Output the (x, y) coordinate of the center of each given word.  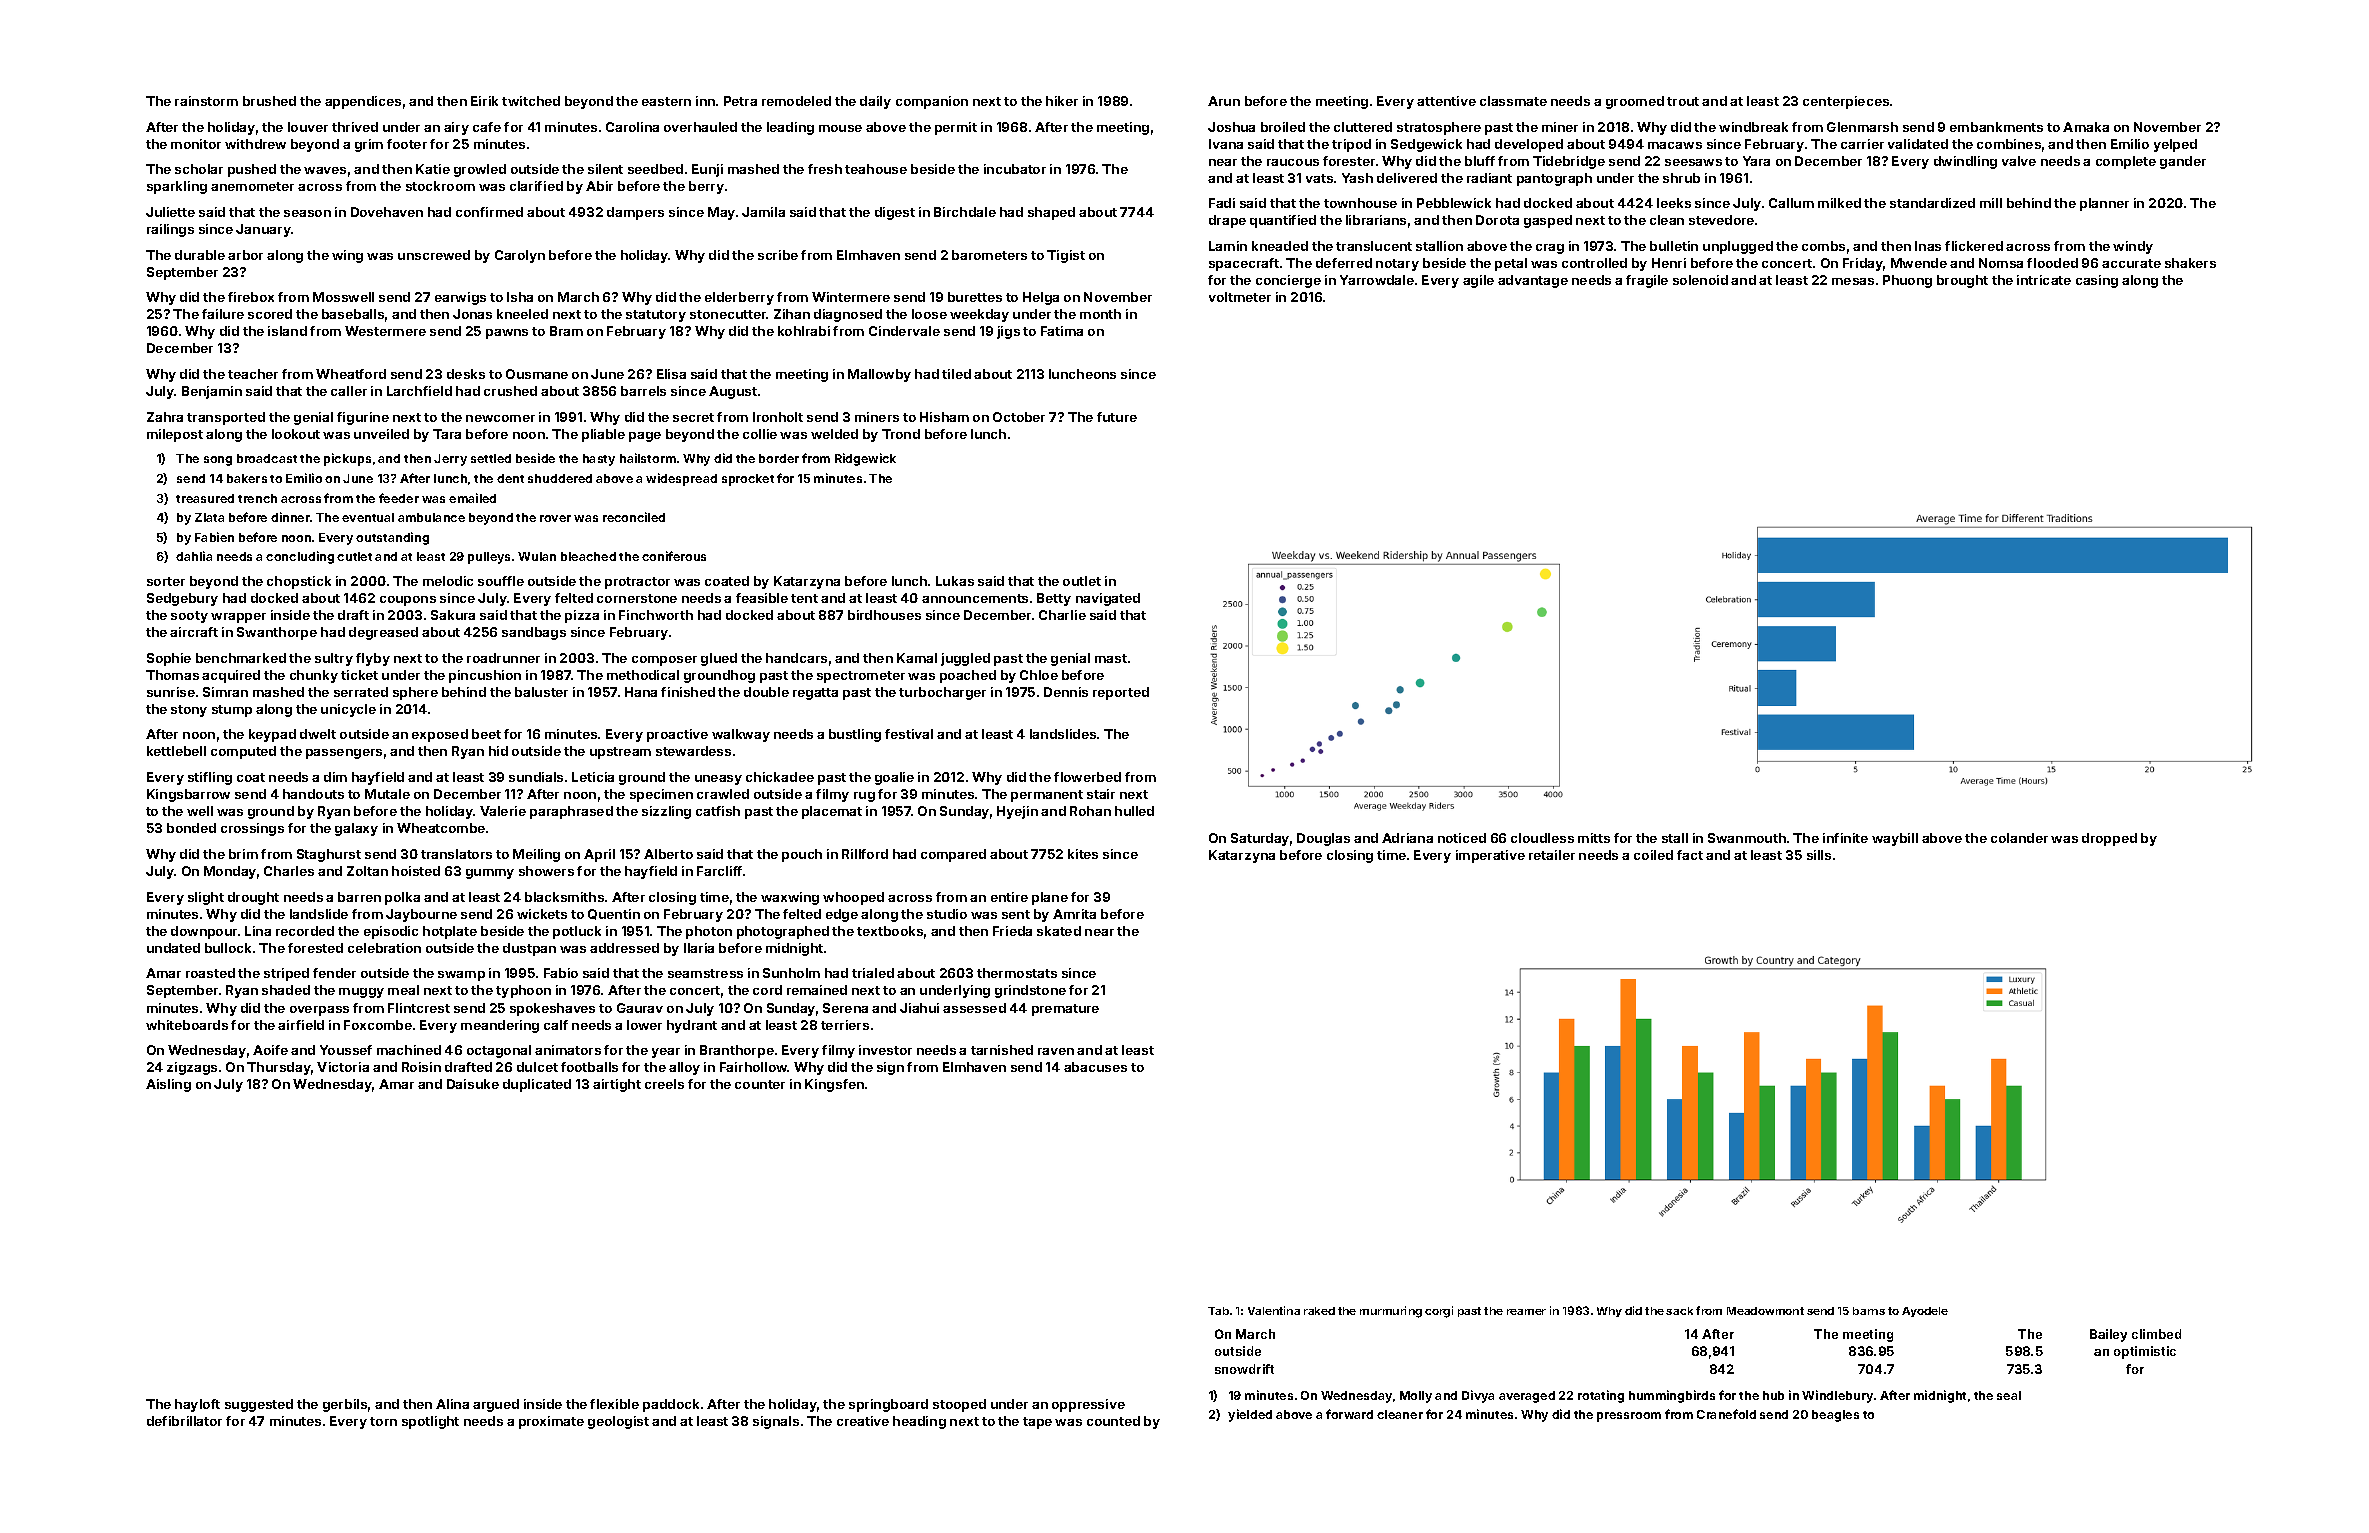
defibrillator (184, 1421)
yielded (1250, 1415)
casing (2097, 281)
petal (1511, 264)
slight (206, 898)
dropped (2109, 839)
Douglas (1323, 839)
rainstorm (206, 101)
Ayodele (1925, 1312)
